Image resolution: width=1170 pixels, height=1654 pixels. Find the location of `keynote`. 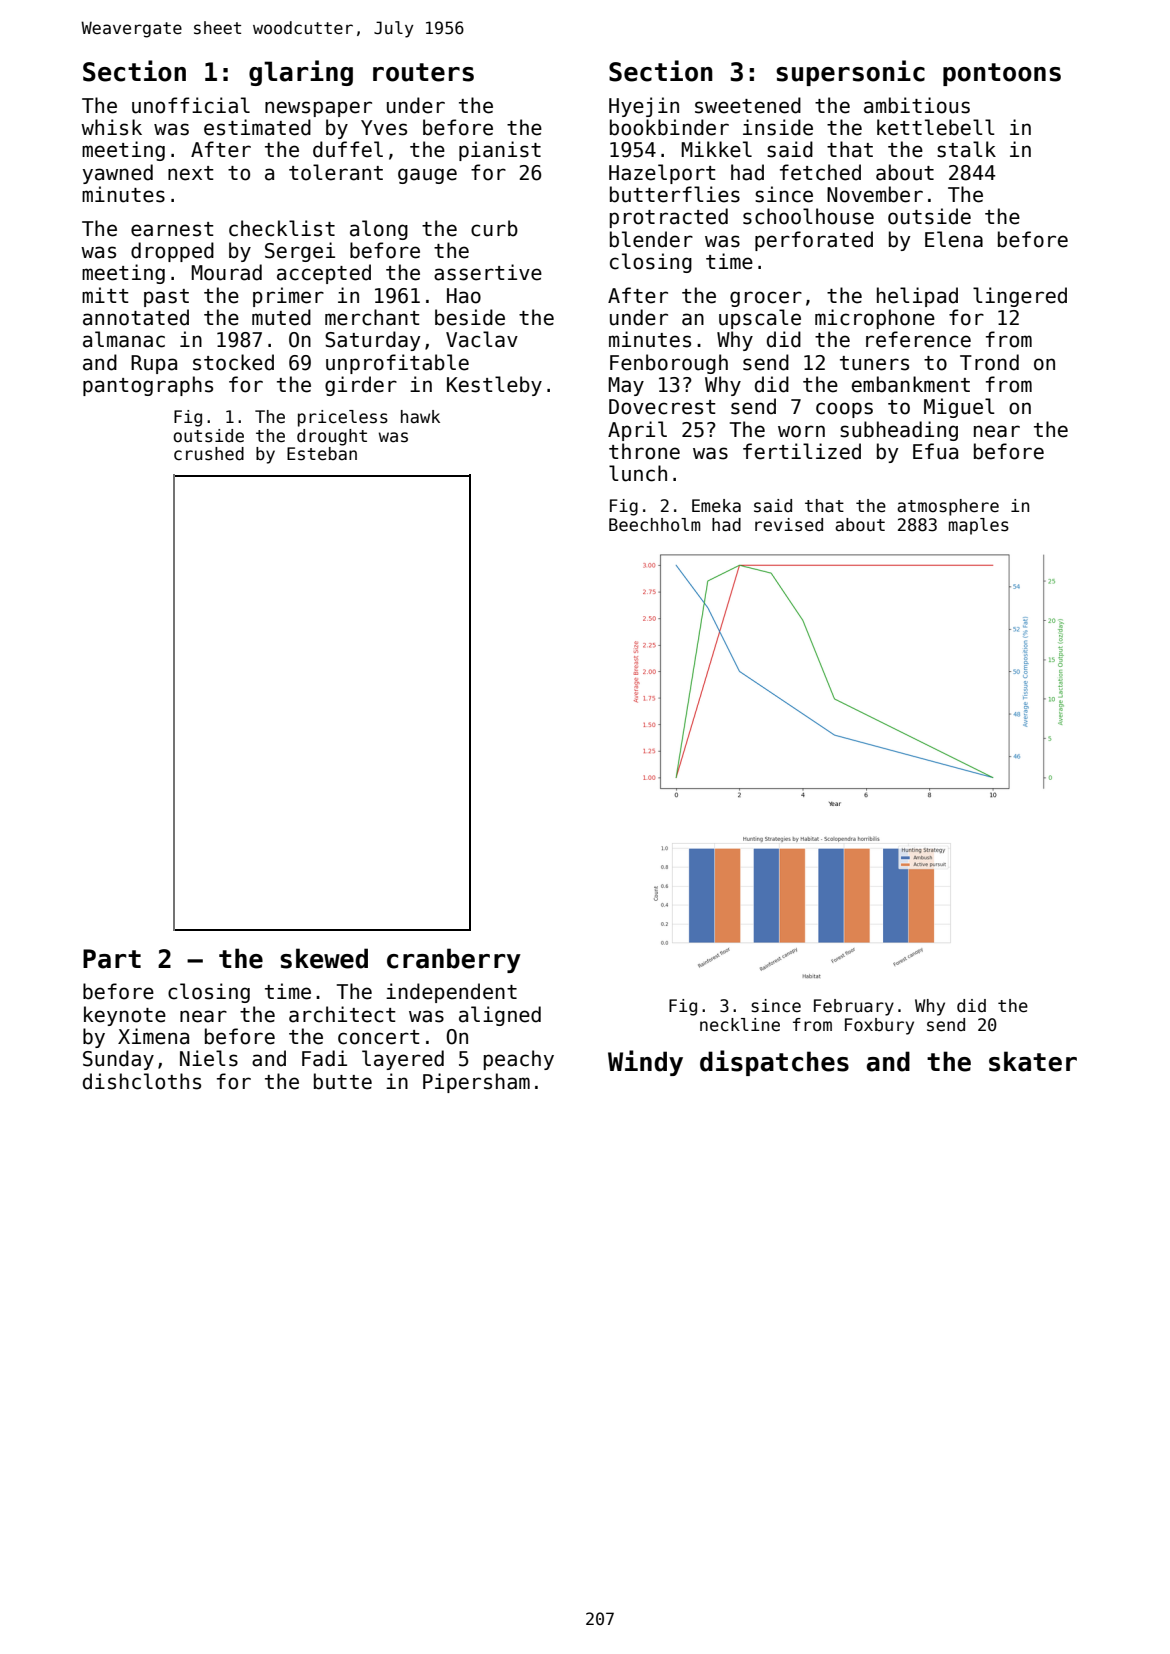

keynote is located at coordinates (125, 1016).
